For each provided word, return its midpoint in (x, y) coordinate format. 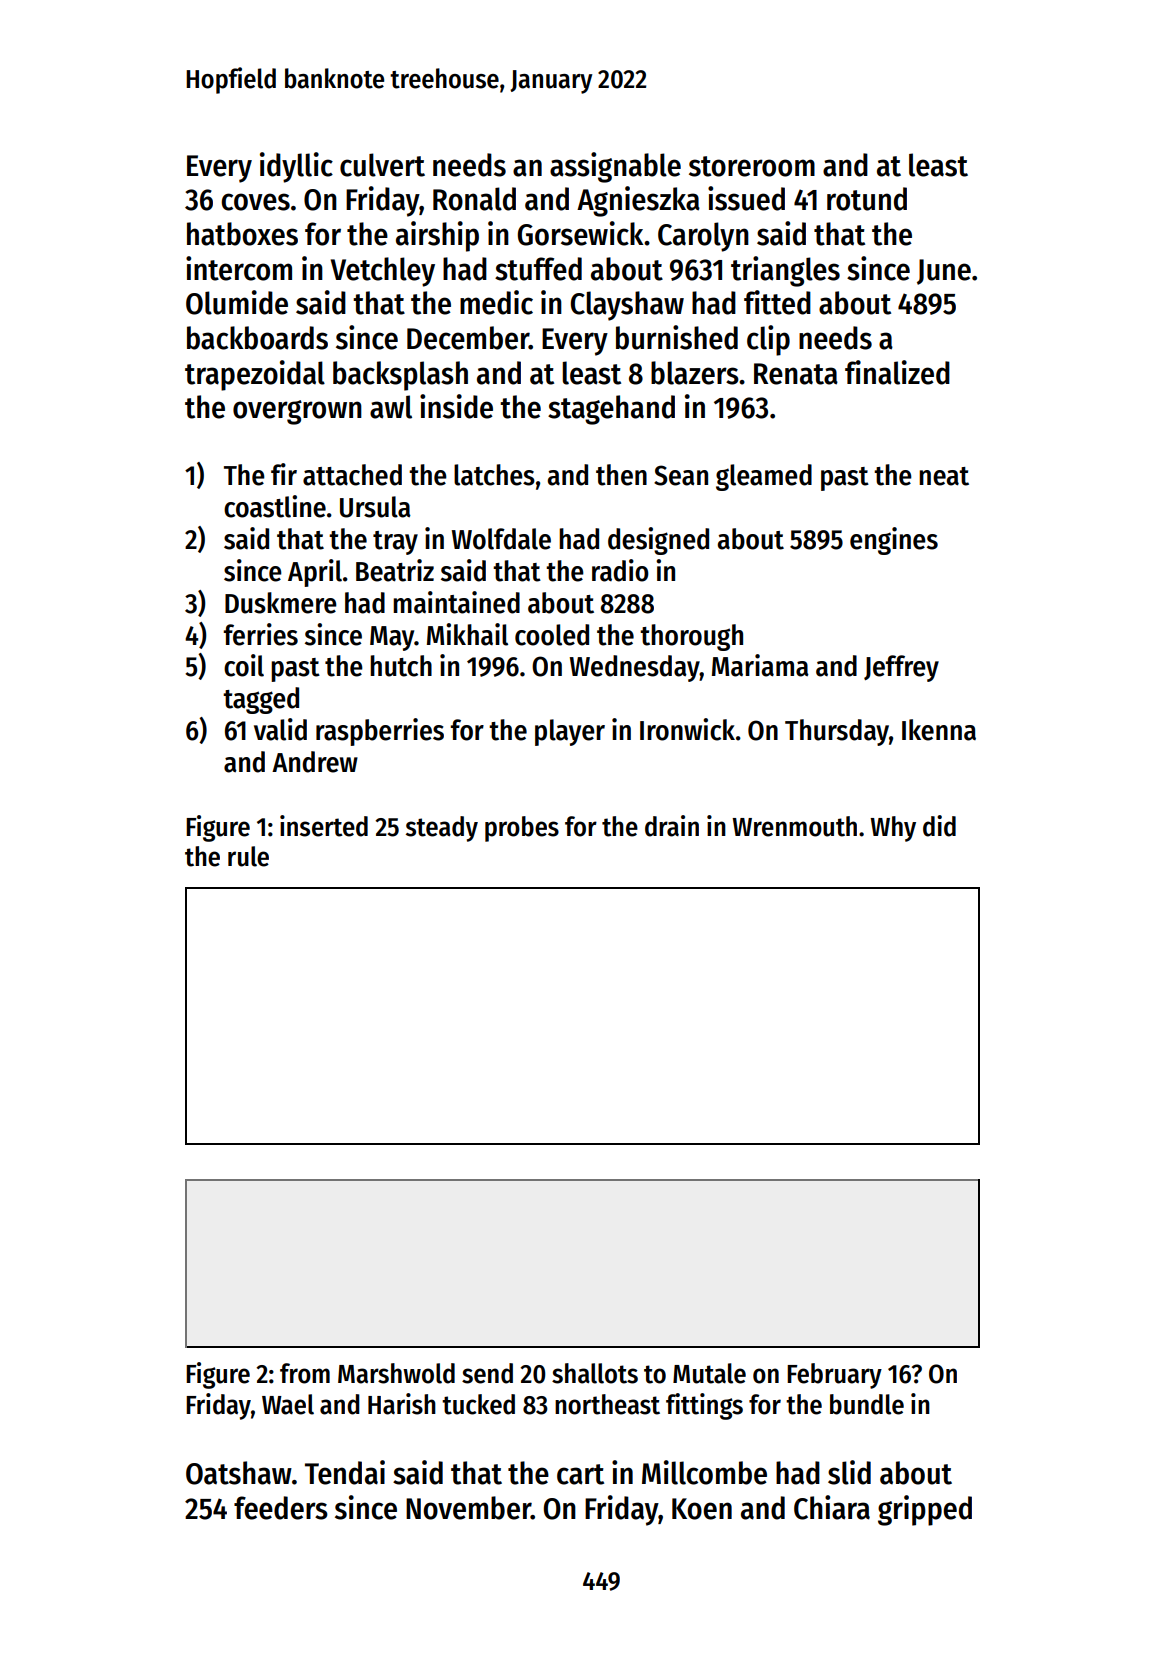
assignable (615, 167)
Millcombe (704, 1472)
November (468, 1508)
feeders (281, 1508)
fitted (777, 302)
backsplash (400, 376)
